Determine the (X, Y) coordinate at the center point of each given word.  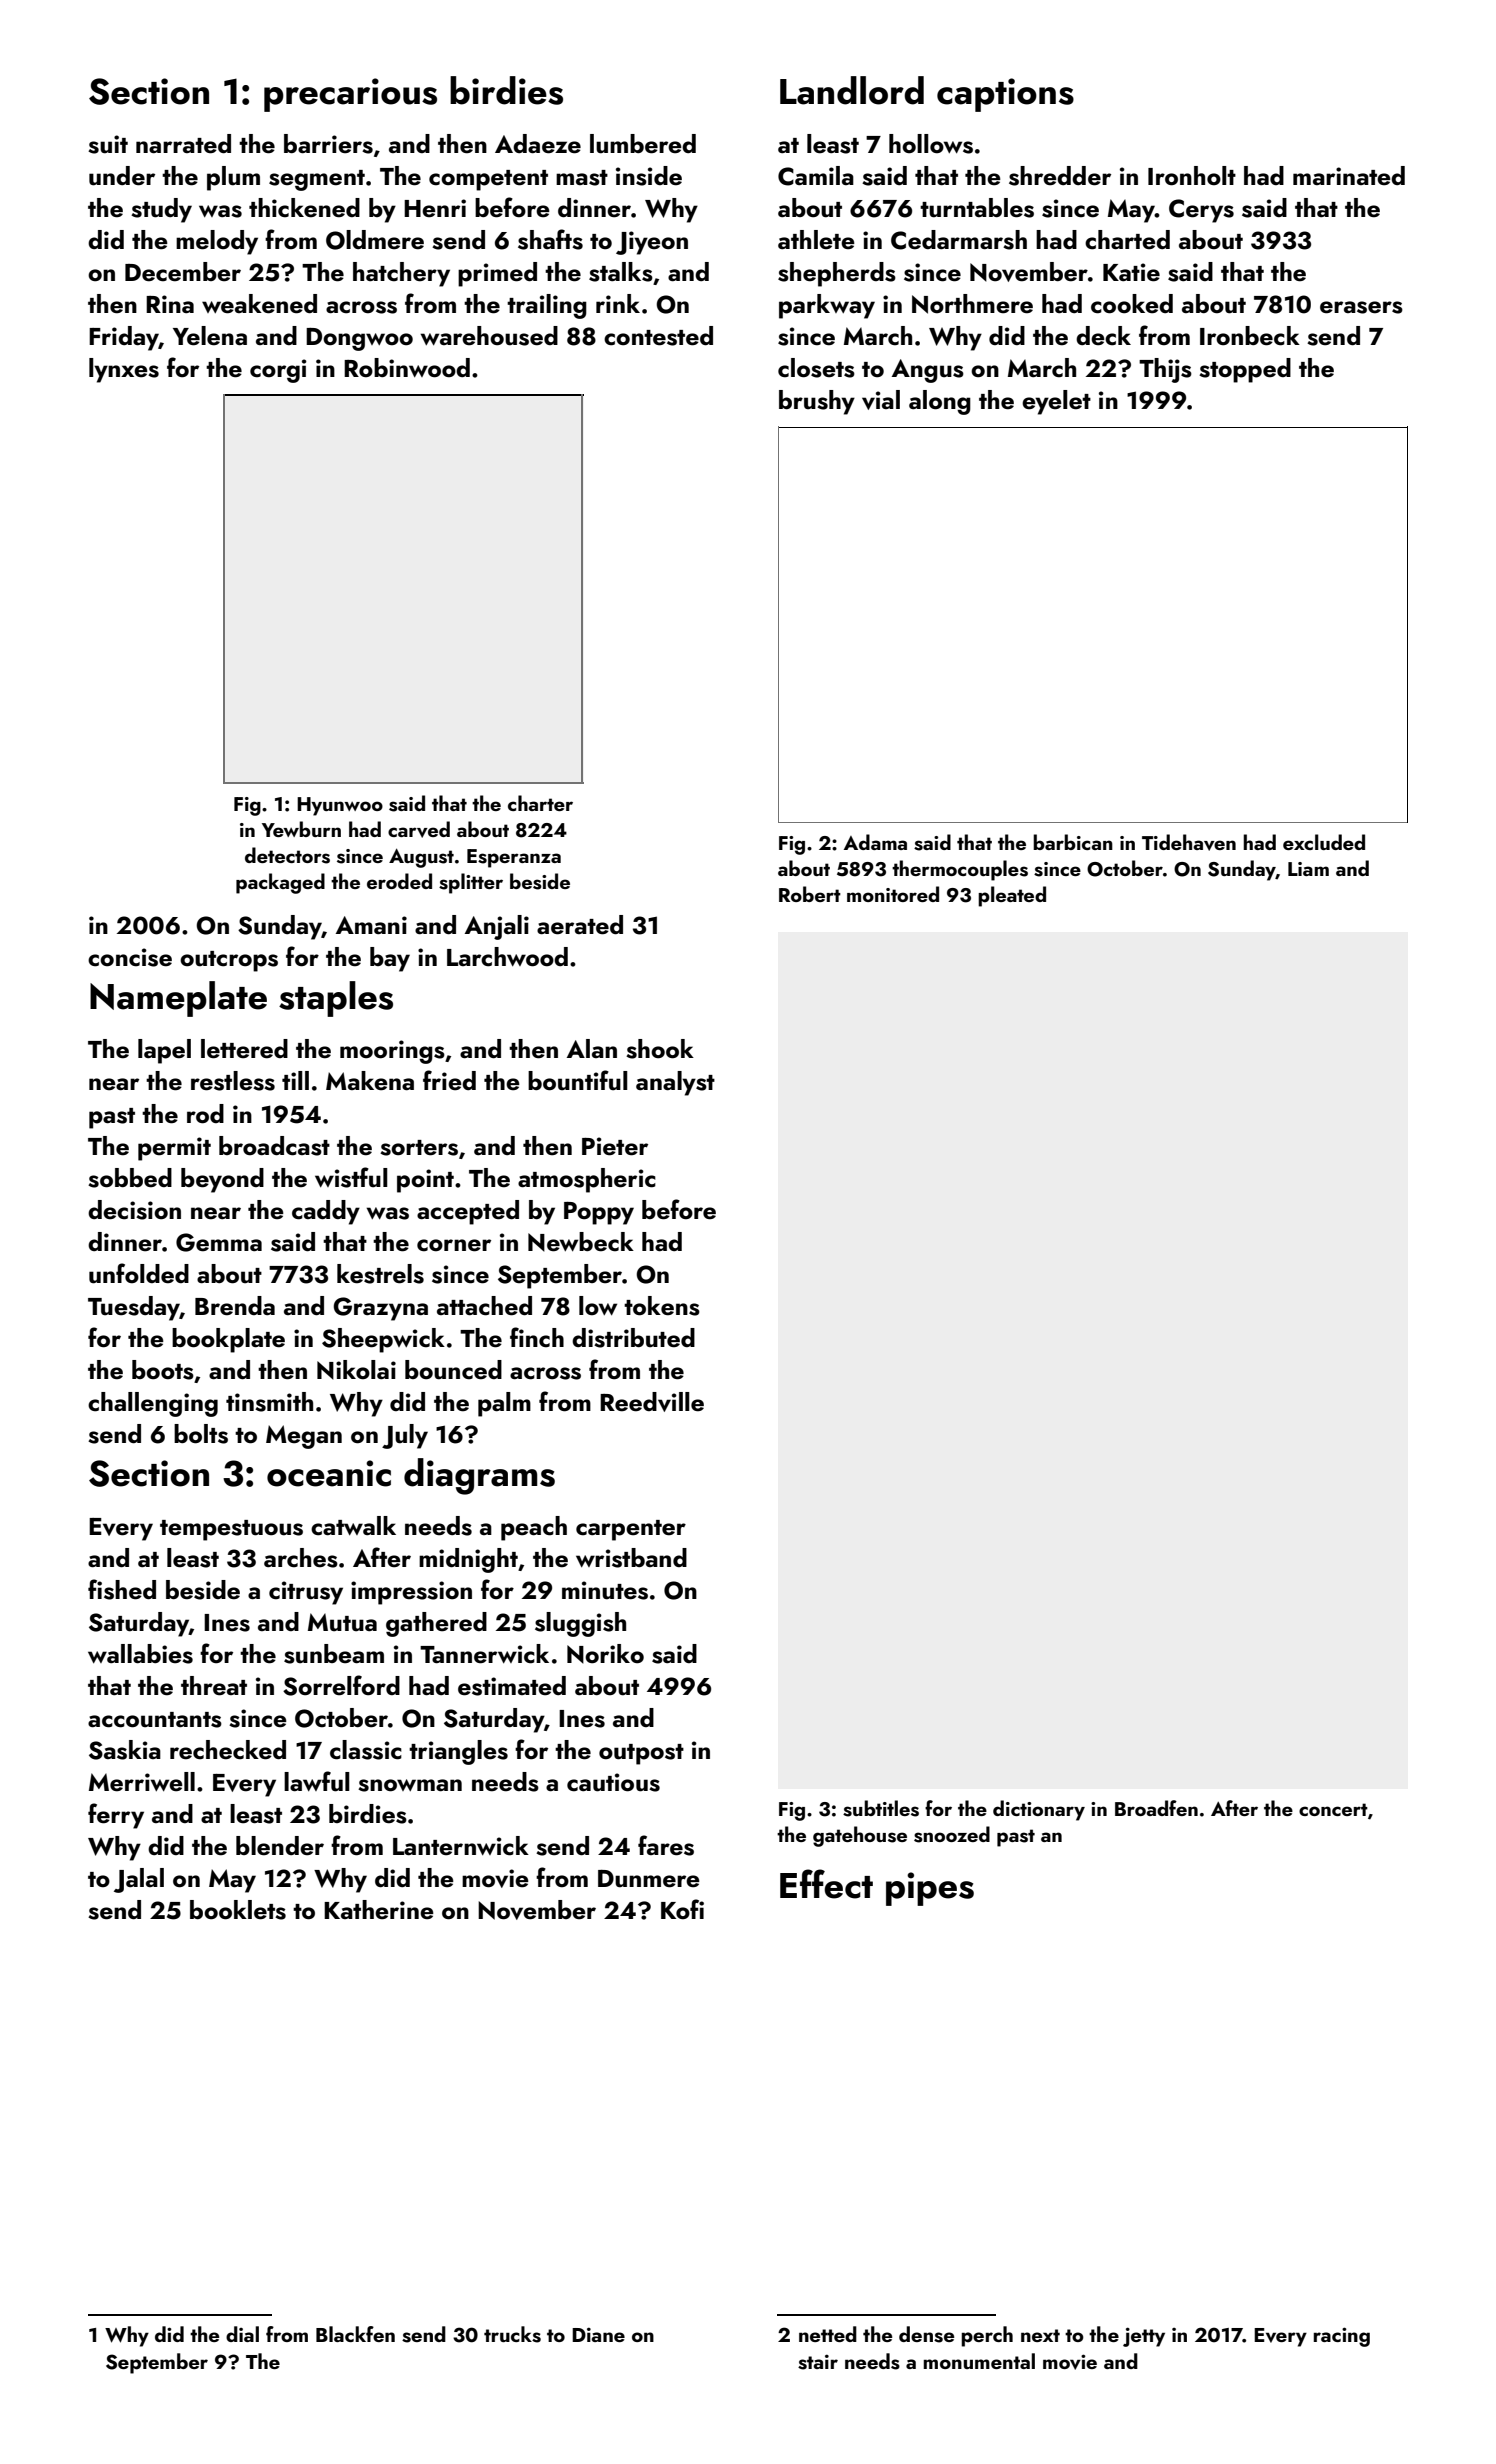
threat (214, 1686)
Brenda (235, 1306)
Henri (435, 208)
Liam (1308, 869)
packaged (280, 883)
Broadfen (1156, 1808)
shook (660, 1049)
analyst (675, 1083)
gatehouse (860, 1836)
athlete (816, 240)
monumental (979, 2361)
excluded (1324, 842)
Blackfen (355, 2334)
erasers (1361, 307)
